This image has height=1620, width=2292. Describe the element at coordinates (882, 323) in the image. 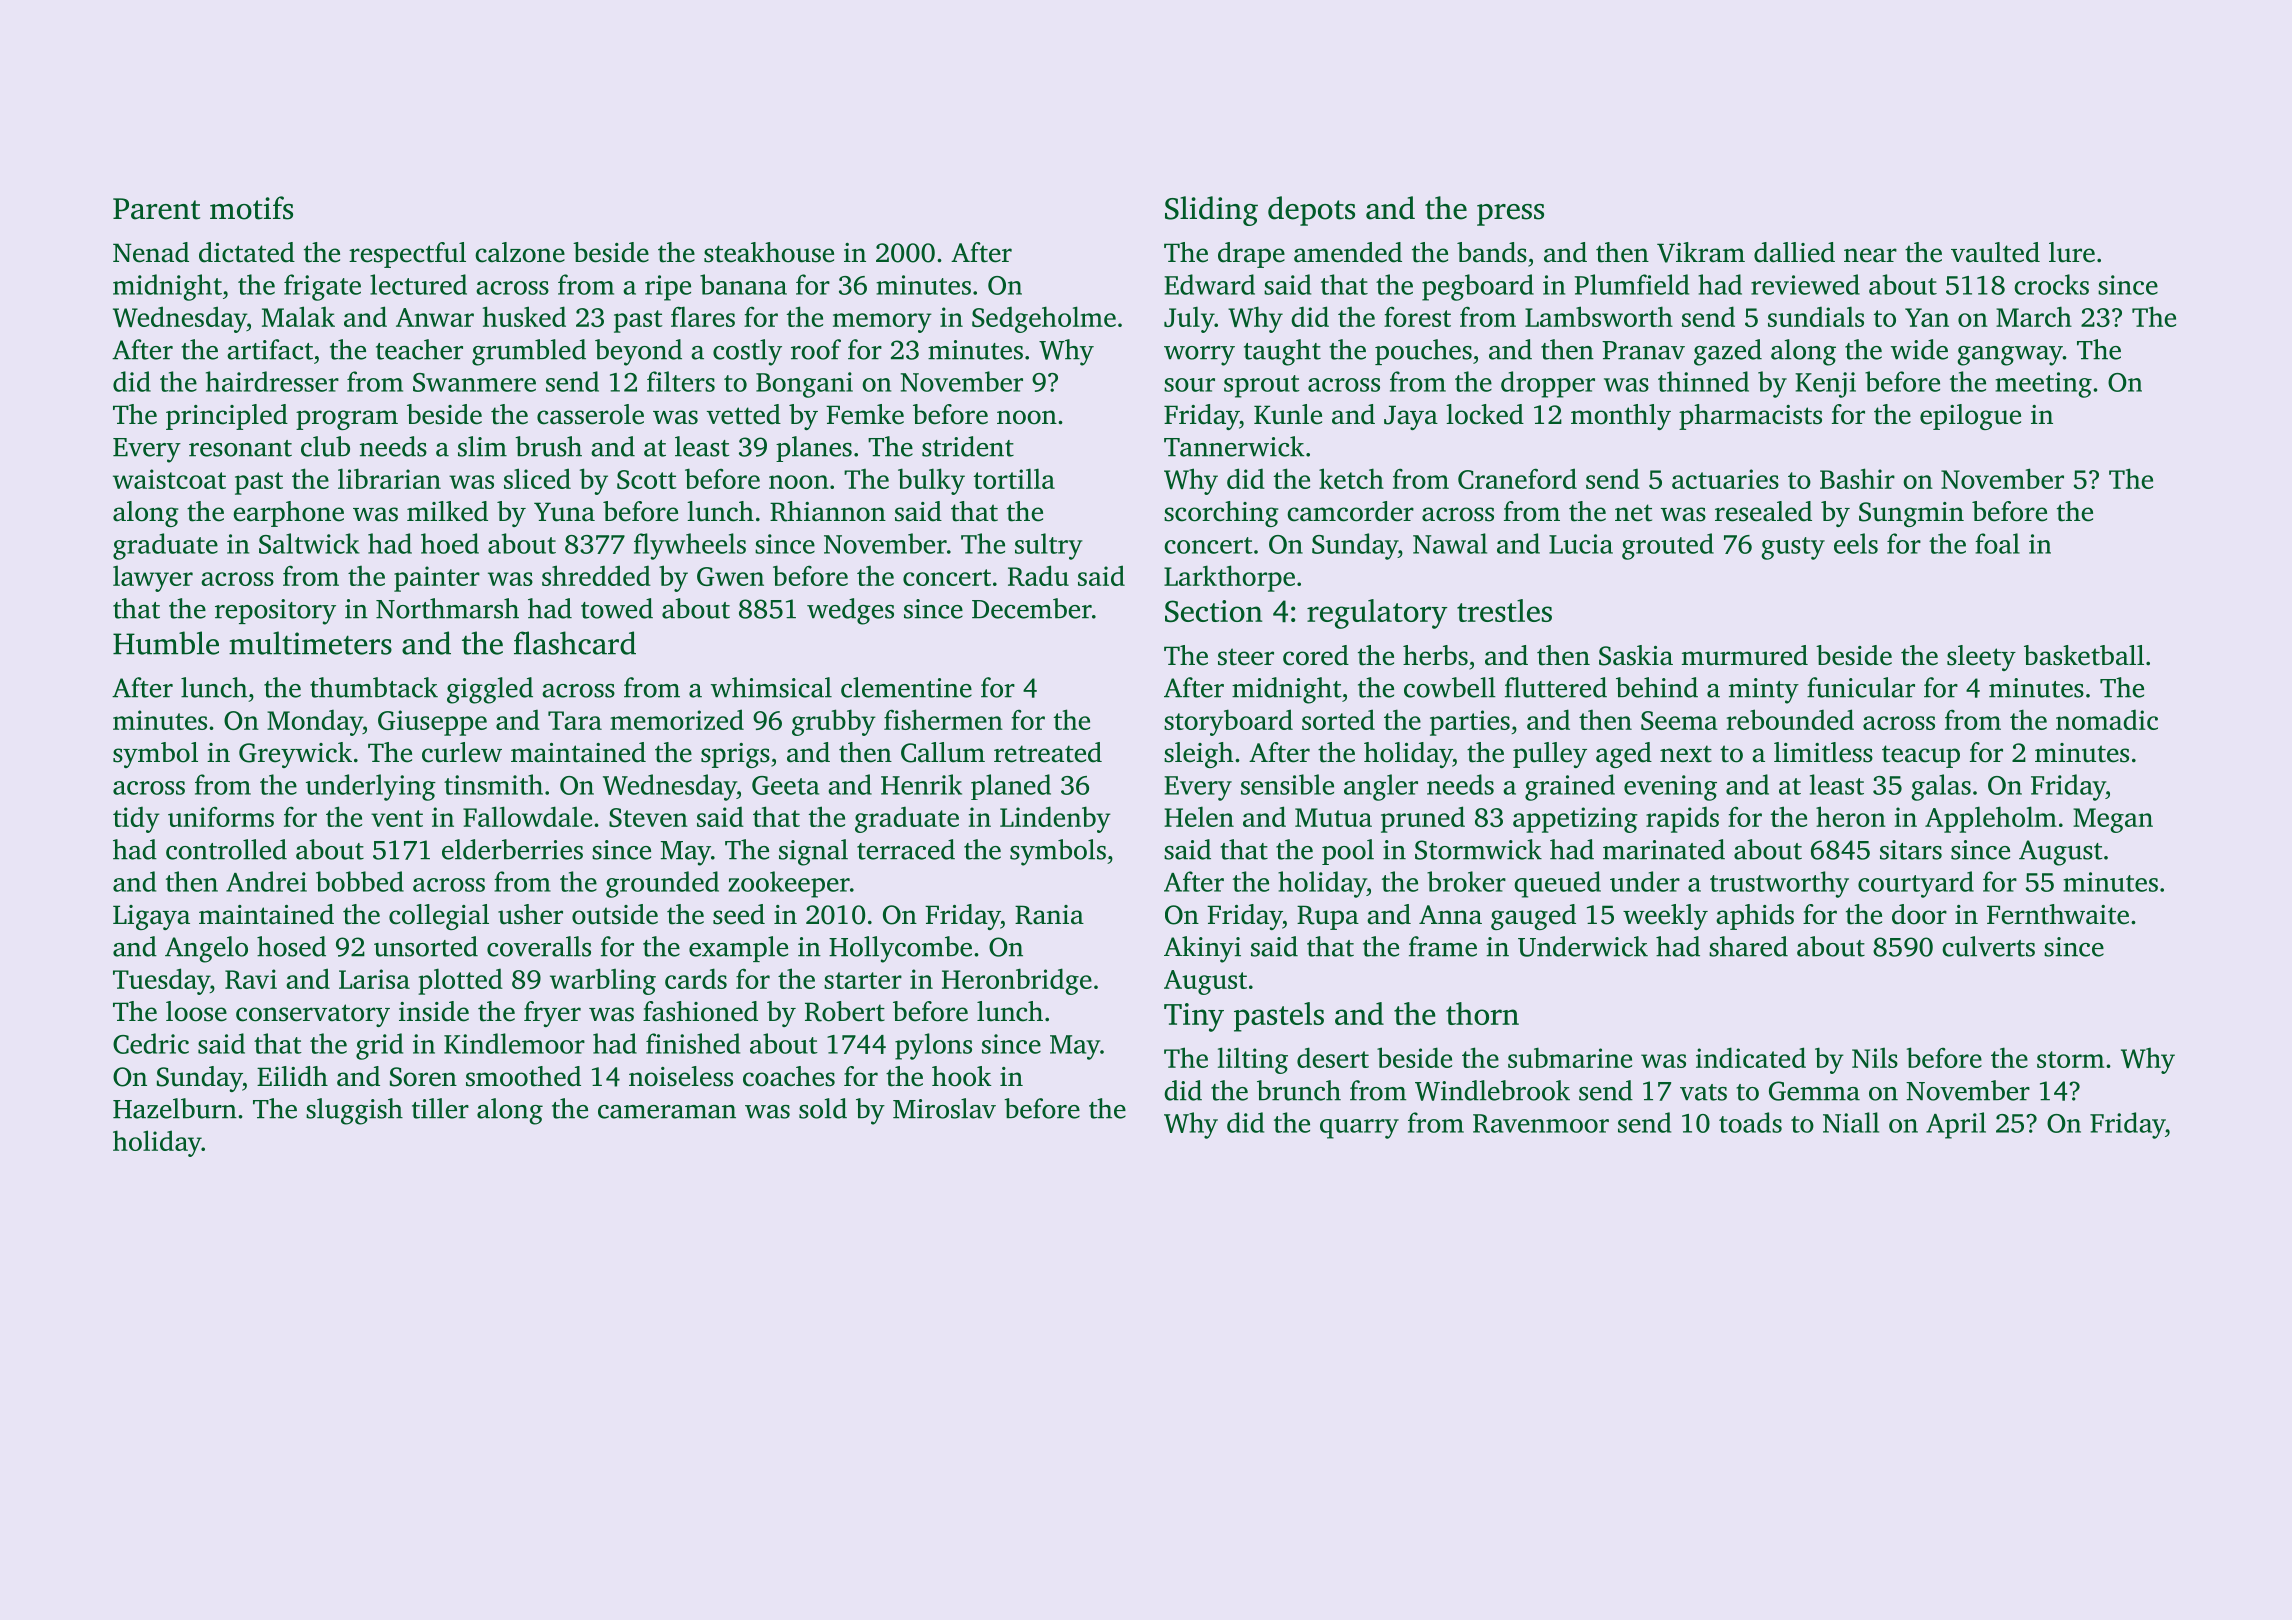

I see `memory` at that location.
